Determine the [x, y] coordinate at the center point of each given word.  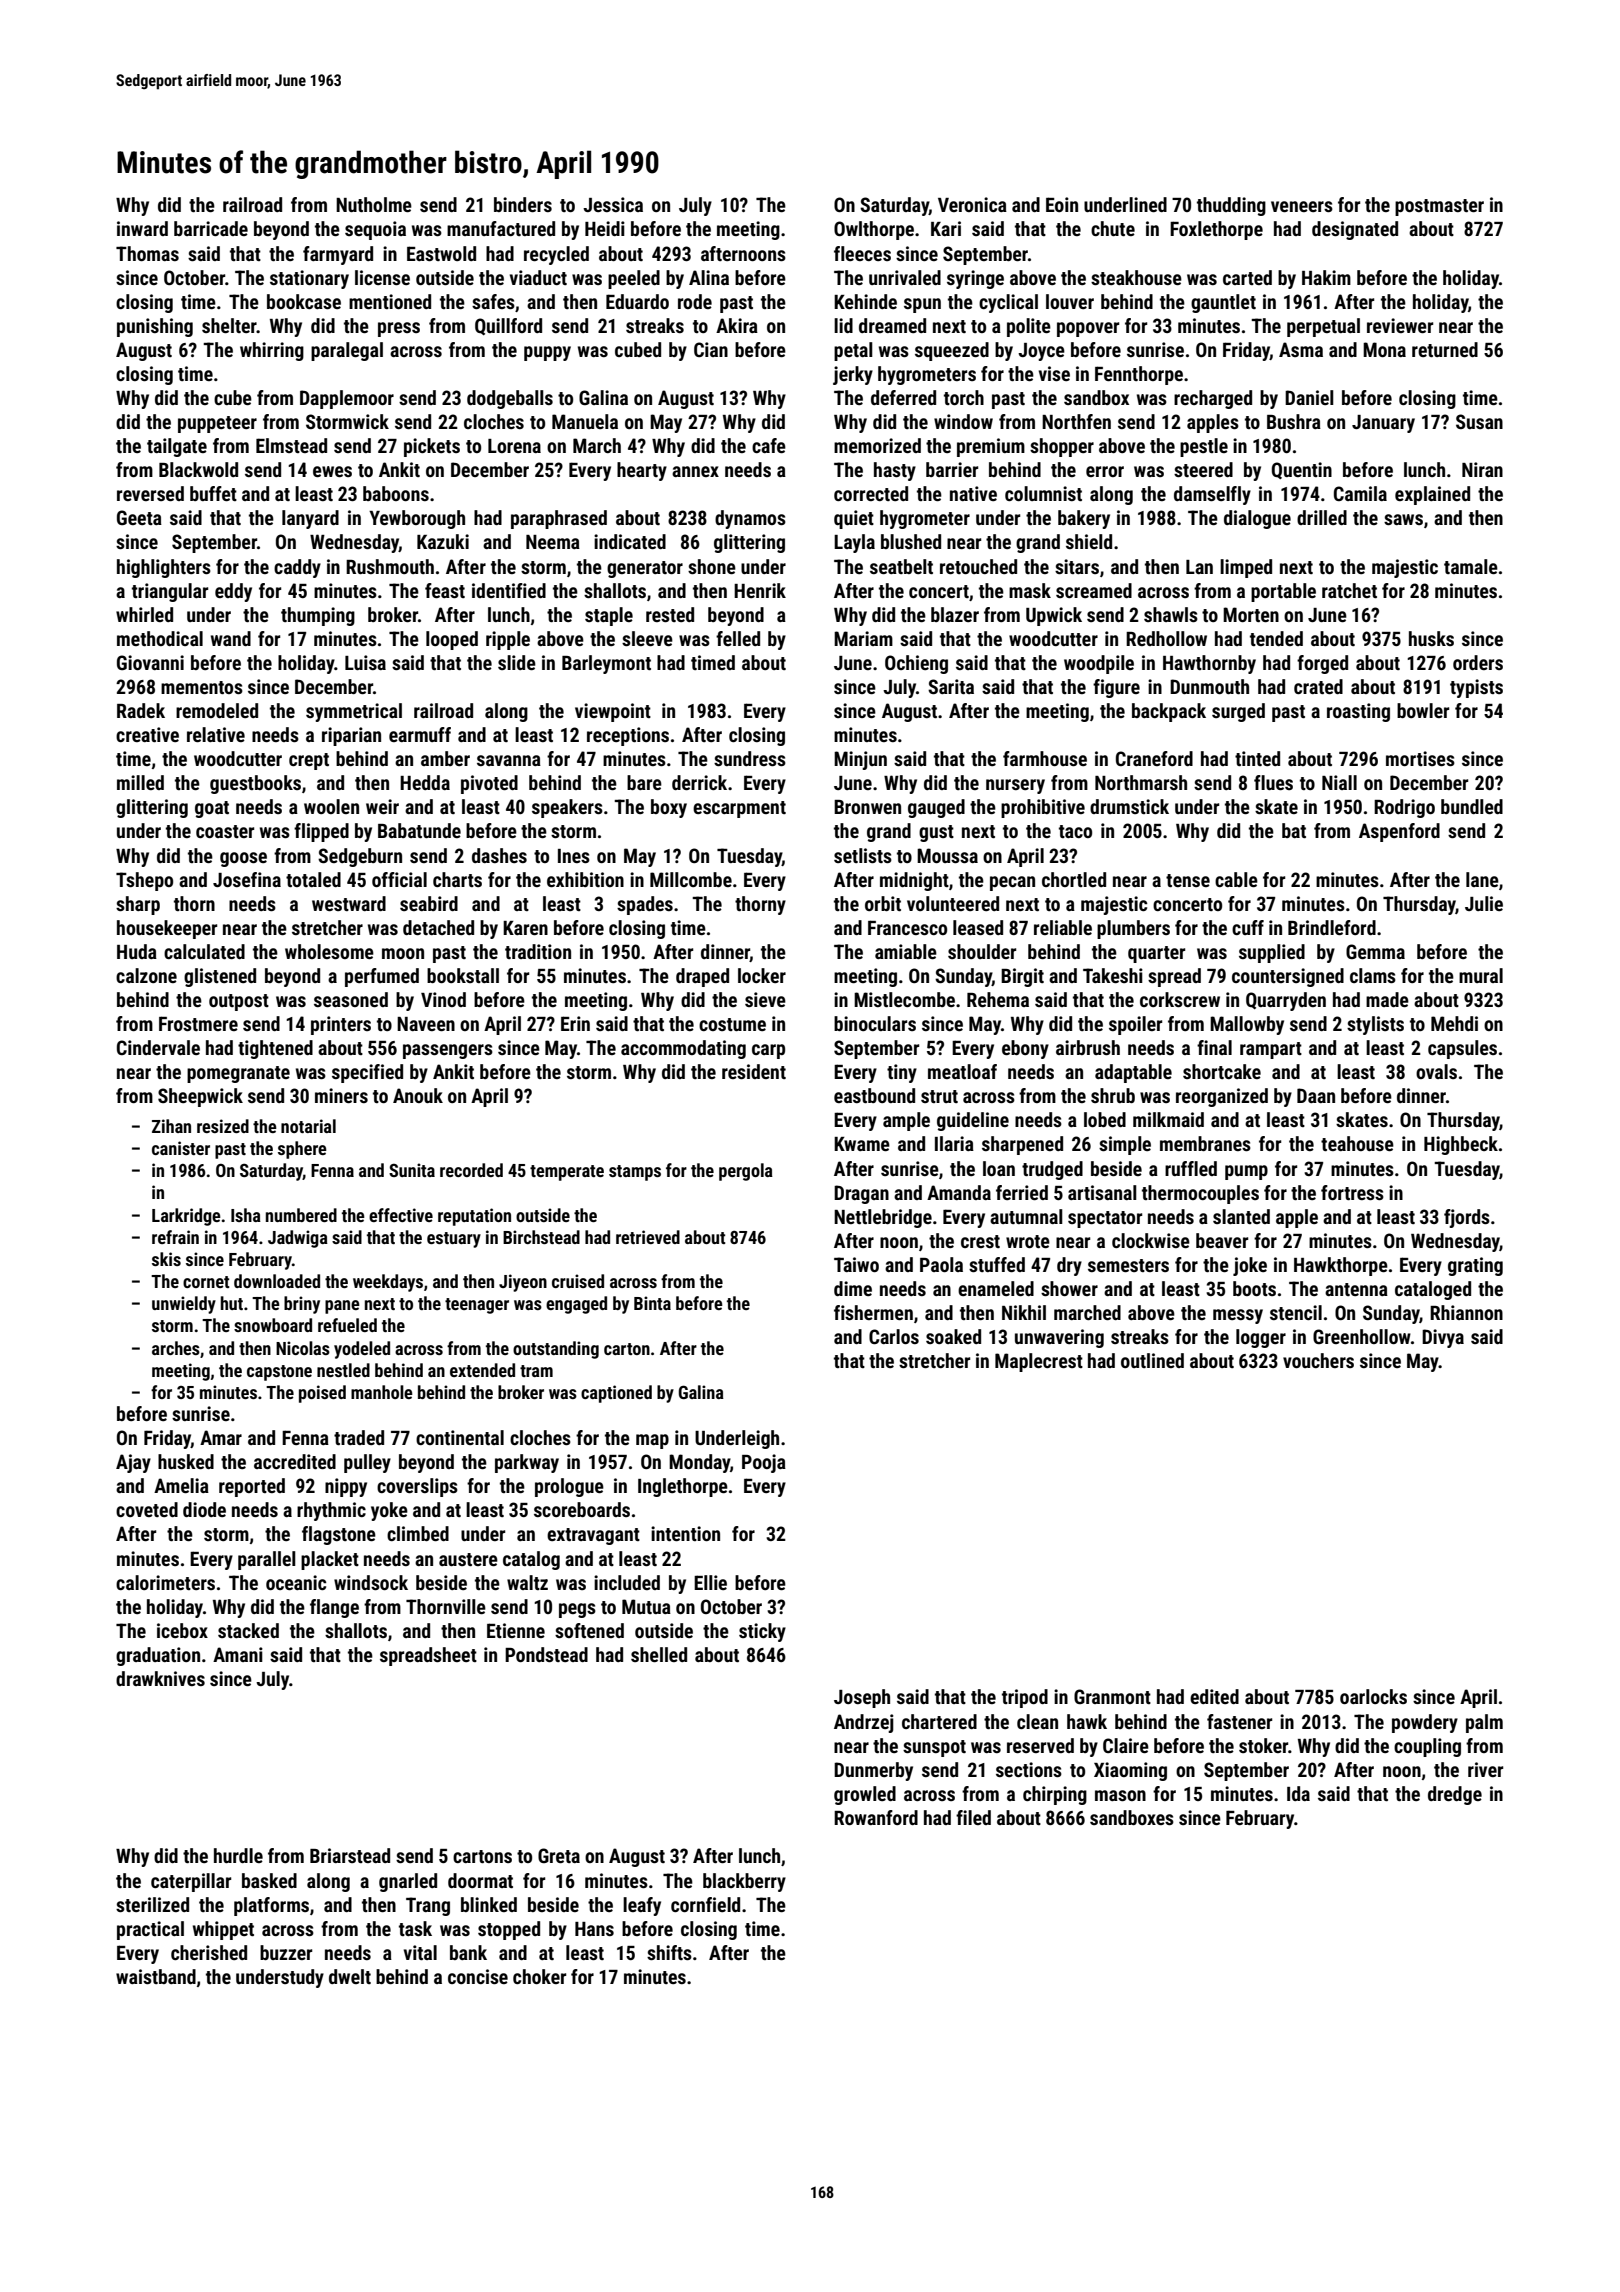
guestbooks [255, 784]
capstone [279, 1373]
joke [1250, 1266]
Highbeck [1461, 1145]
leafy [642, 1906]
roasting [1358, 712]
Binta [652, 1303]
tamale [1471, 566]
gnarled [408, 1882]
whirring [272, 351]
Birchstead [541, 1237]
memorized [877, 445]
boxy [669, 808]
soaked [953, 1336]
